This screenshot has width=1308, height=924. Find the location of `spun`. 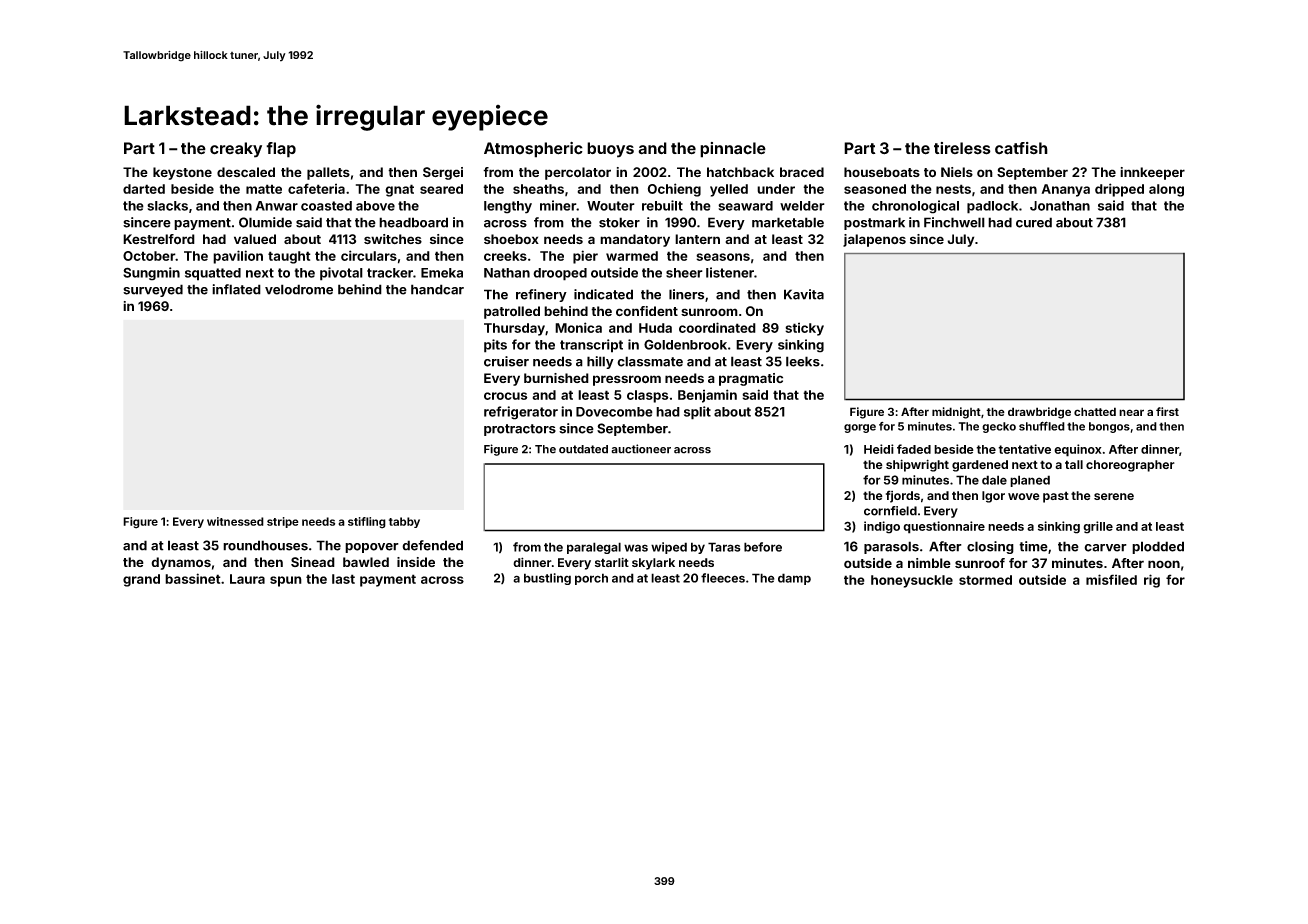

spun is located at coordinates (286, 581).
